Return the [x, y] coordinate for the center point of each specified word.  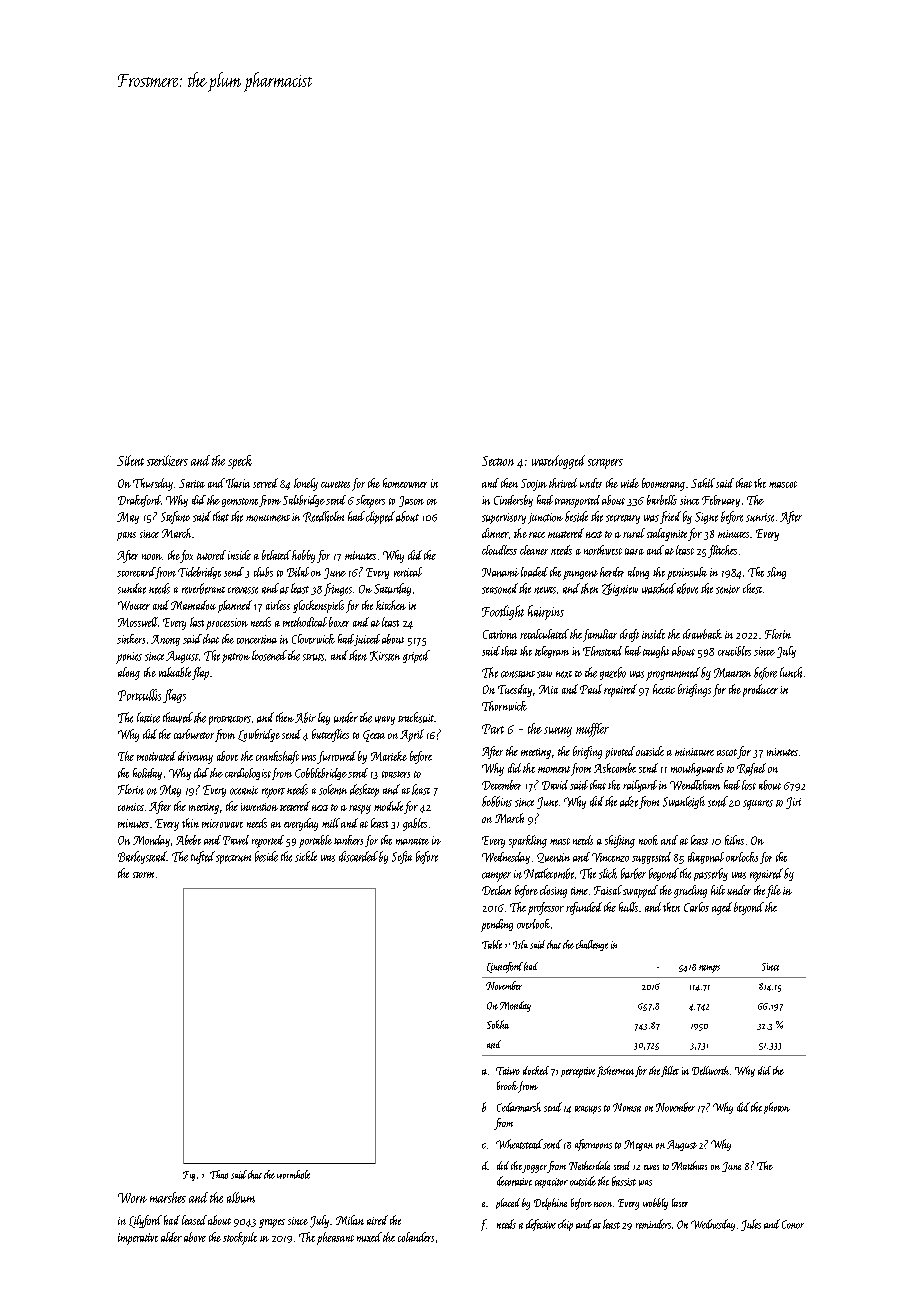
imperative [138, 1239]
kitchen [391, 605]
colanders [416, 1237]
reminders [653, 1224]
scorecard [136, 572]
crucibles [734, 651]
